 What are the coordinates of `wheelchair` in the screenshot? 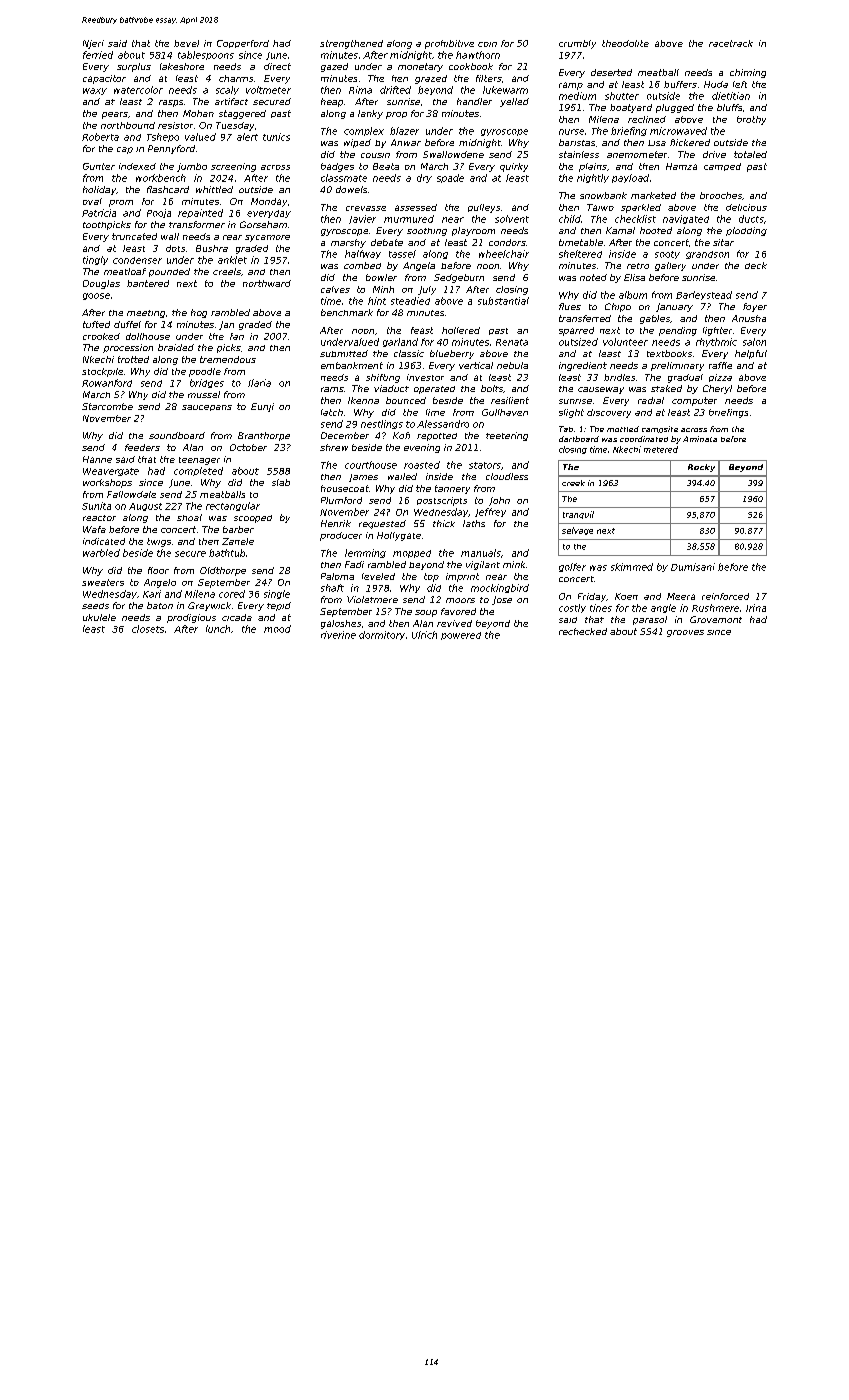 It's located at (504, 254).
